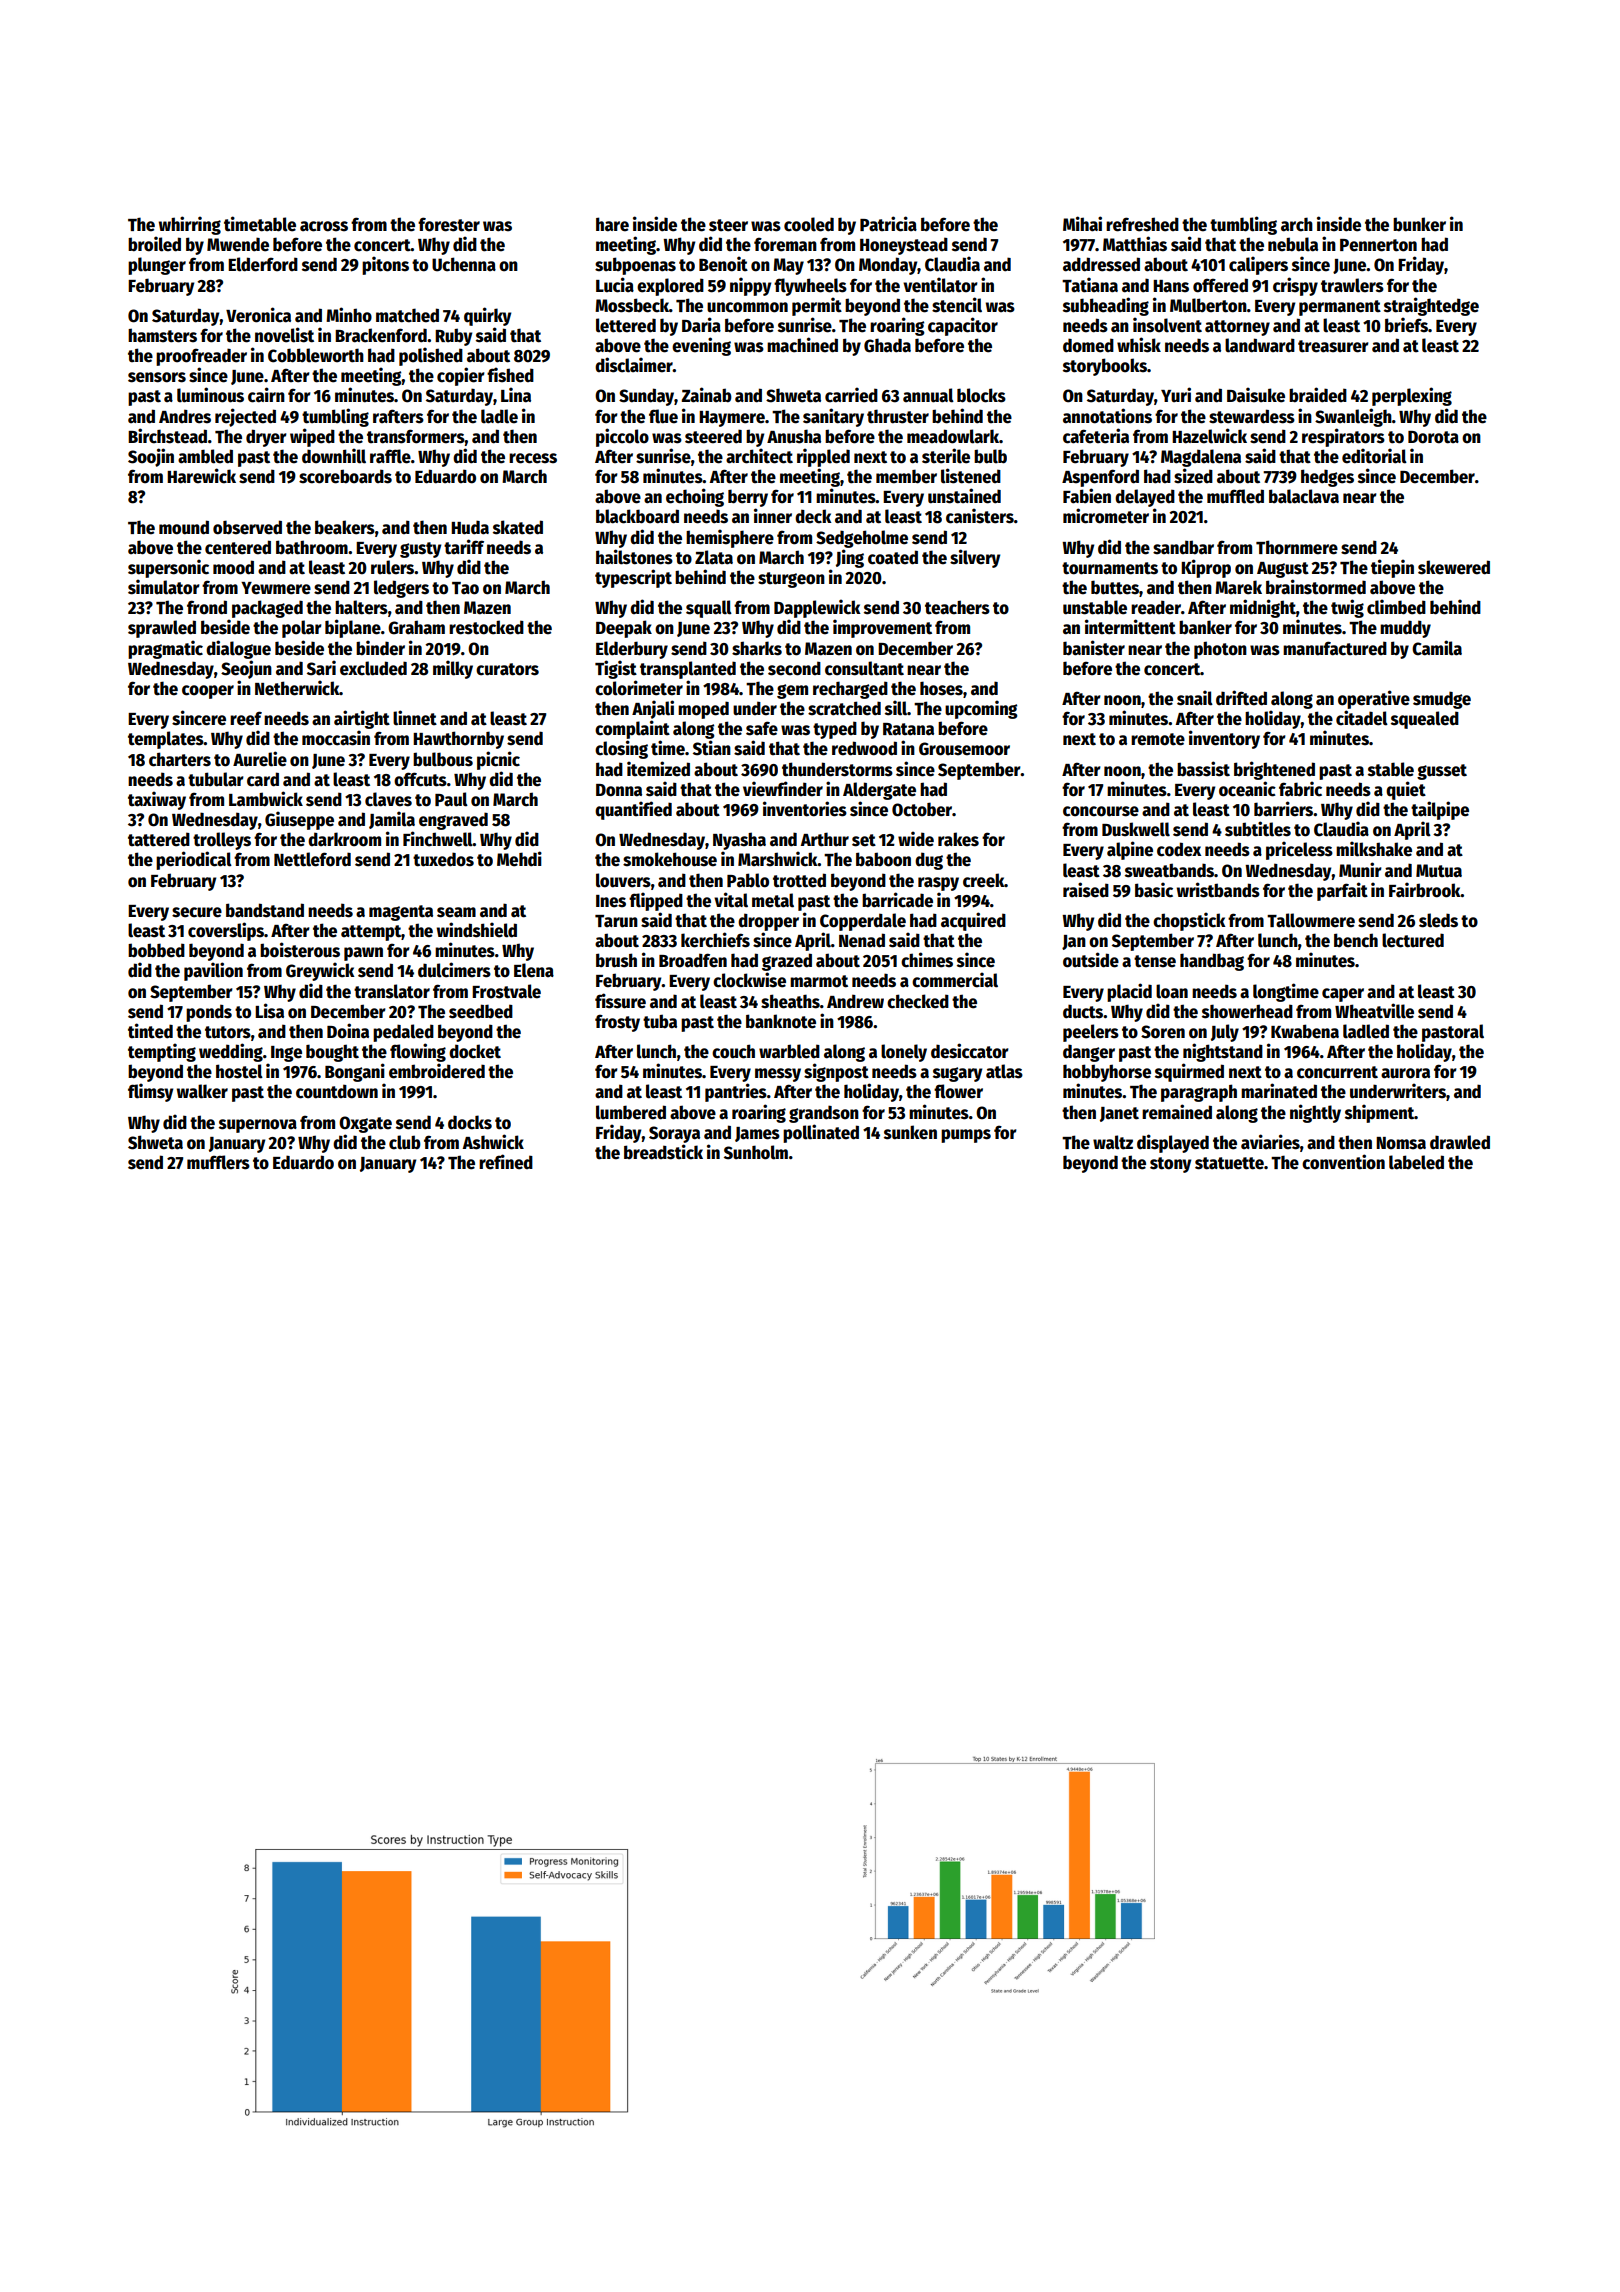 Image resolution: width=1620 pixels, height=2292 pixels. I want to click on pitons, so click(385, 265).
